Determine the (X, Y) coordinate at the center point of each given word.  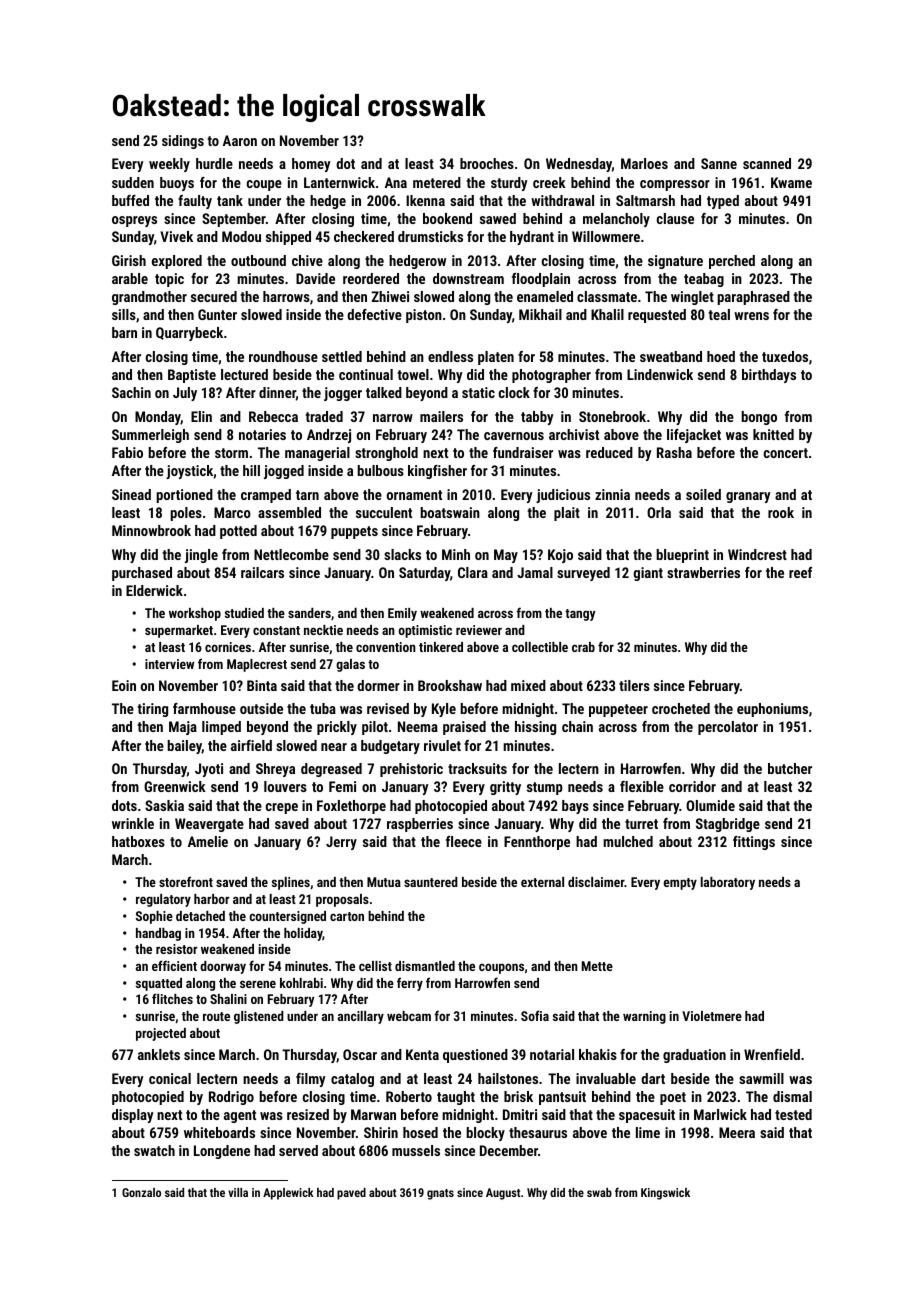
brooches (487, 163)
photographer (551, 376)
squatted (159, 984)
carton (347, 916)
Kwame (791, 182)
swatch (154, 1150)
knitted (773, 434)
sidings (183, 142)
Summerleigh (150, 436)
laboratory (728, 883)
